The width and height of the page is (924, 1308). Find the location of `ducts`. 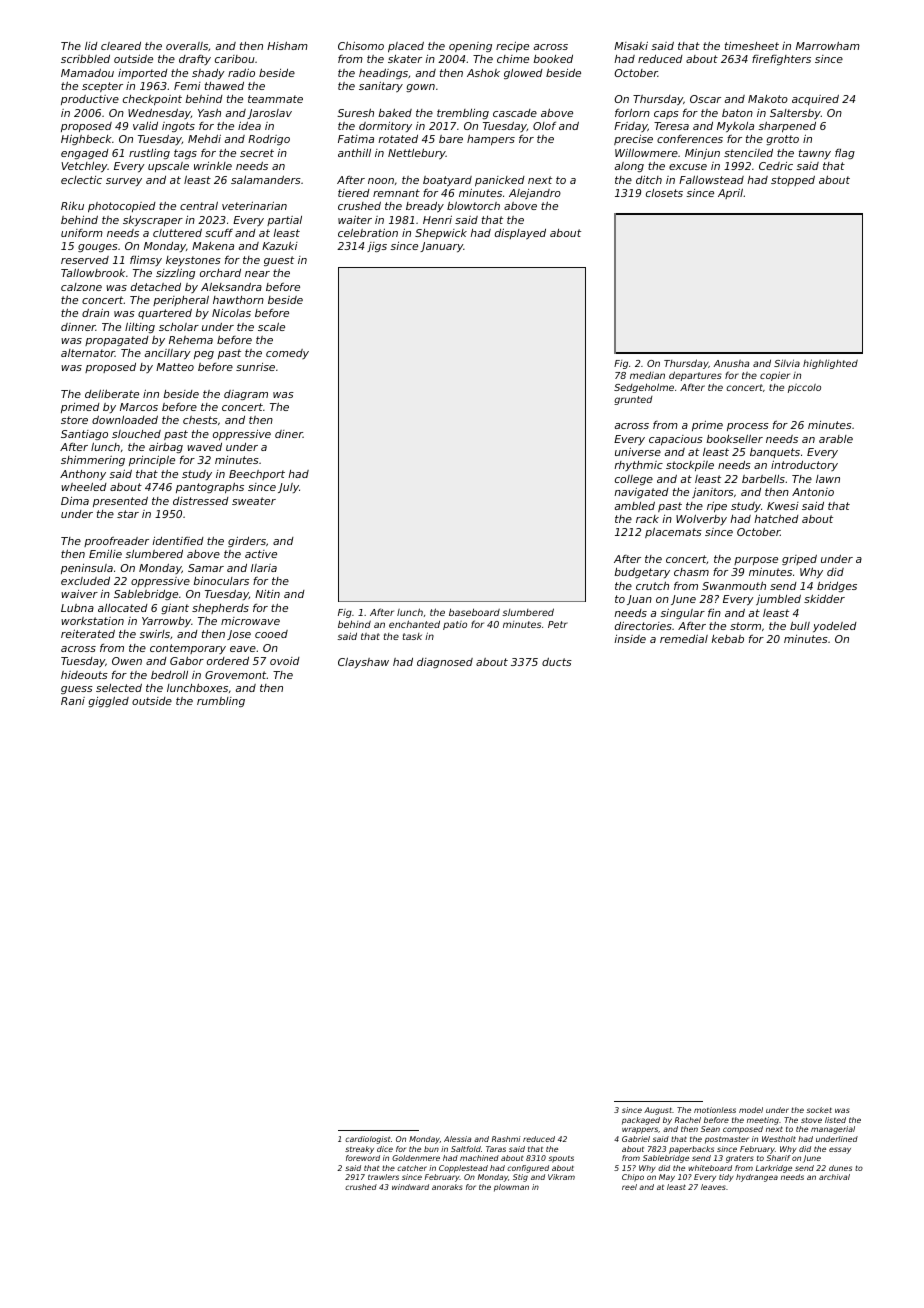

ducts is located at coordinates (557, 662).
